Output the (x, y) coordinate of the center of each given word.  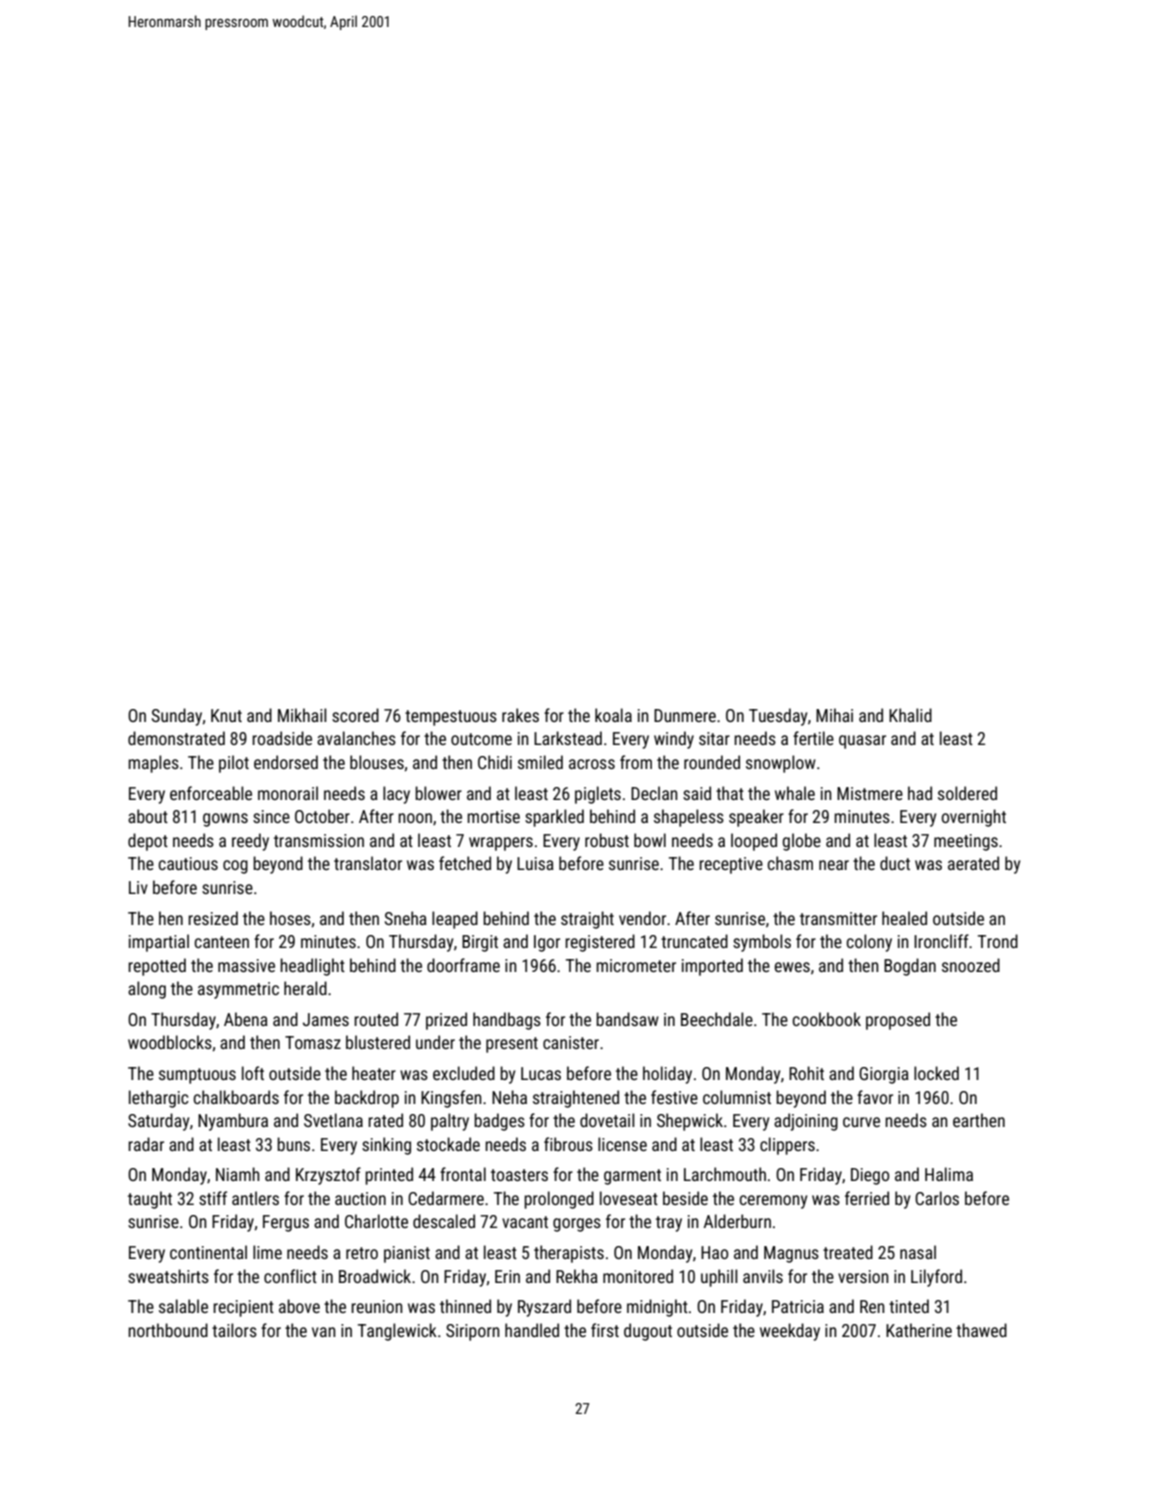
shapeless (689, 818)
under (435, 1042)
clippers (787, 1146)
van (324, 1332)
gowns (225, 820)
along (147, 990)
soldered (967, 793)
